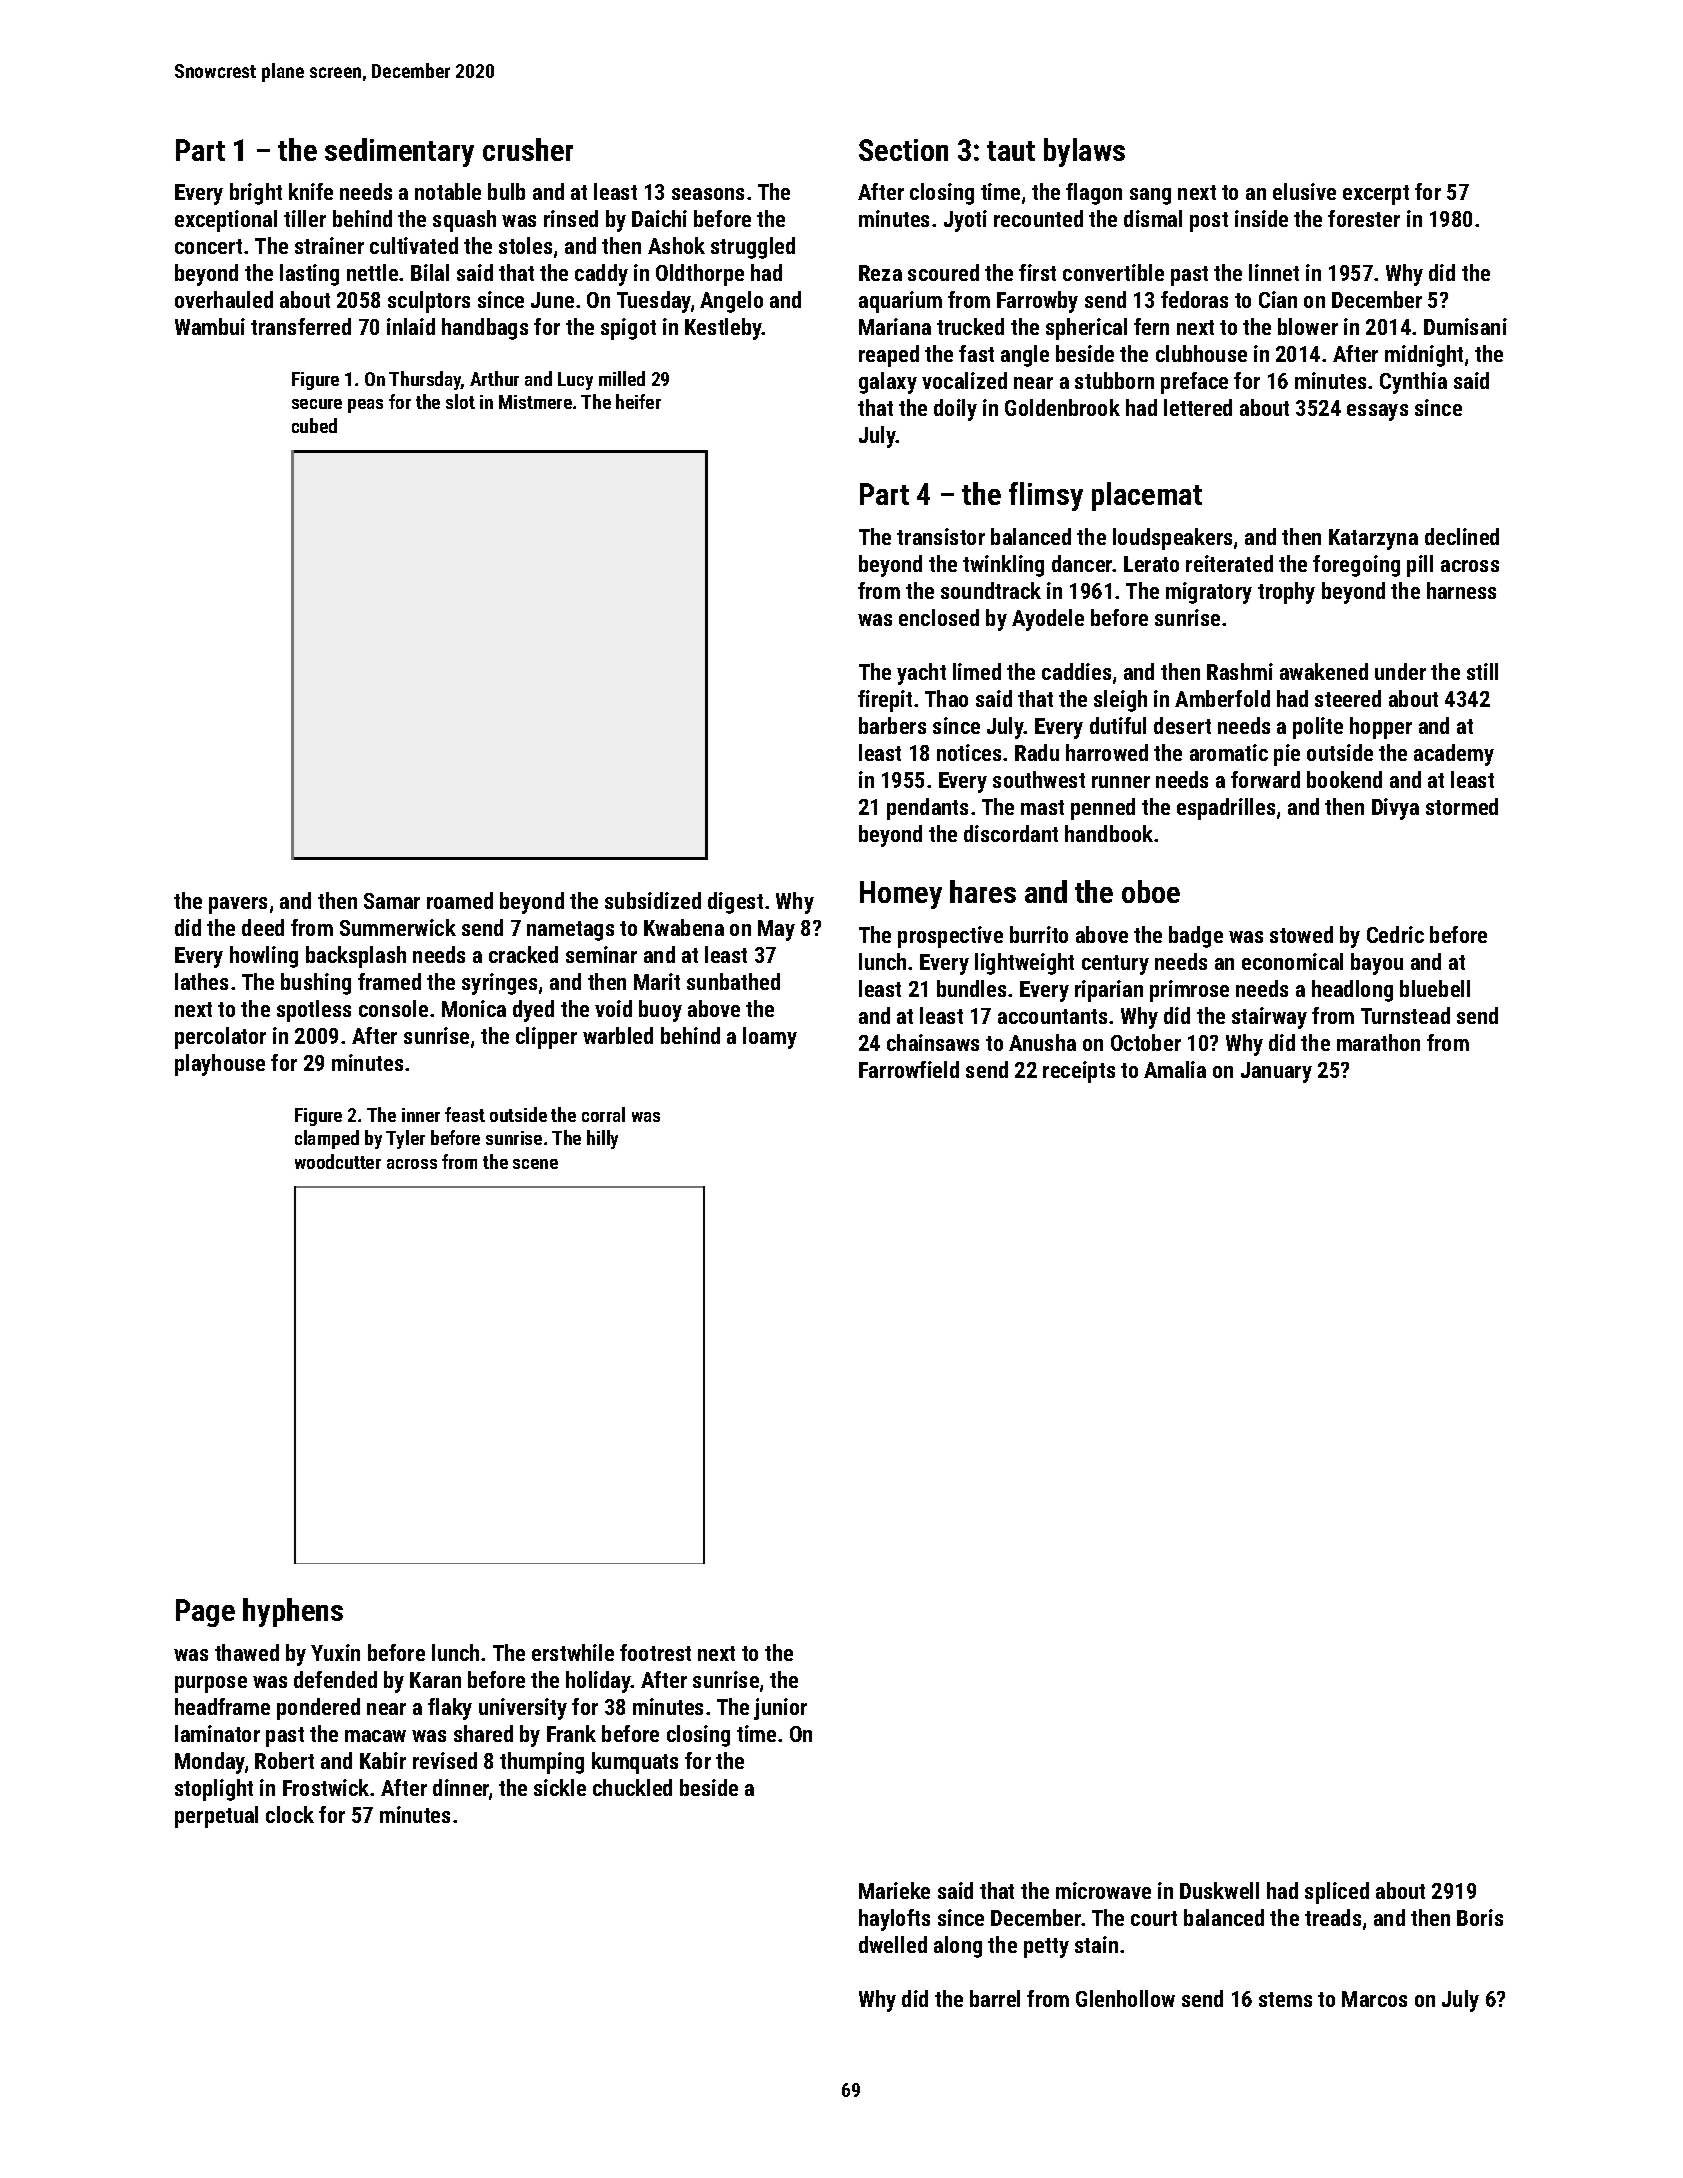 Image resolution: width=1683 pixels, height=2178 pixels. What do you see at coordinates (220, 1065) in the screenshot?
I see `playhouse` at bounding box center [220, 1065].
